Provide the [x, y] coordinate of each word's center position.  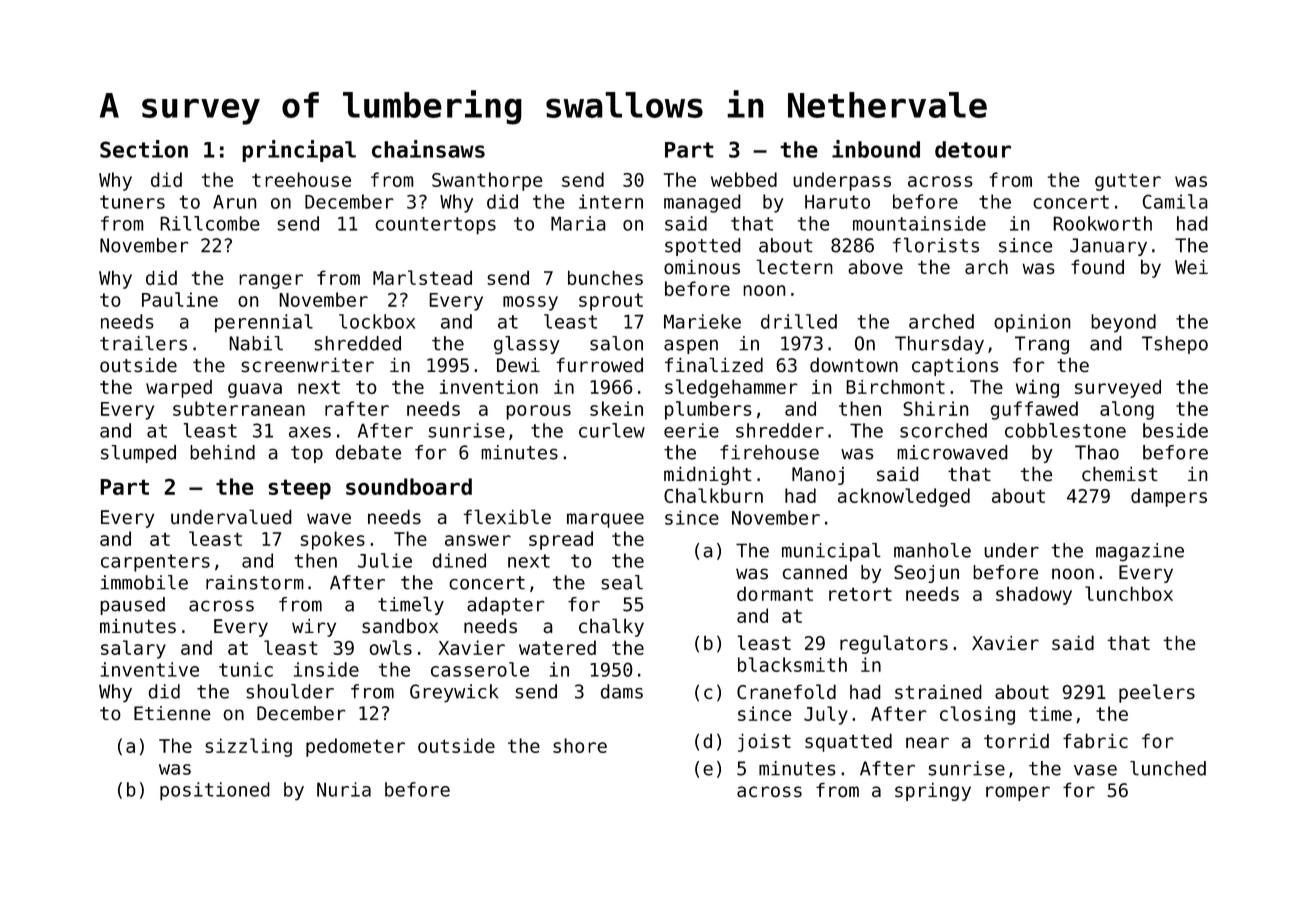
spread [561, 540]
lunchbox [1129, 593]
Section [144, 149]
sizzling [248, 747]
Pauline [180, 299]
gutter [1128, 182]
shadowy [1034, 595]
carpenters [155, 563]
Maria [578, 223]
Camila [1175, 201]
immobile [144, 582]
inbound [876, 149]
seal [622, 582]
